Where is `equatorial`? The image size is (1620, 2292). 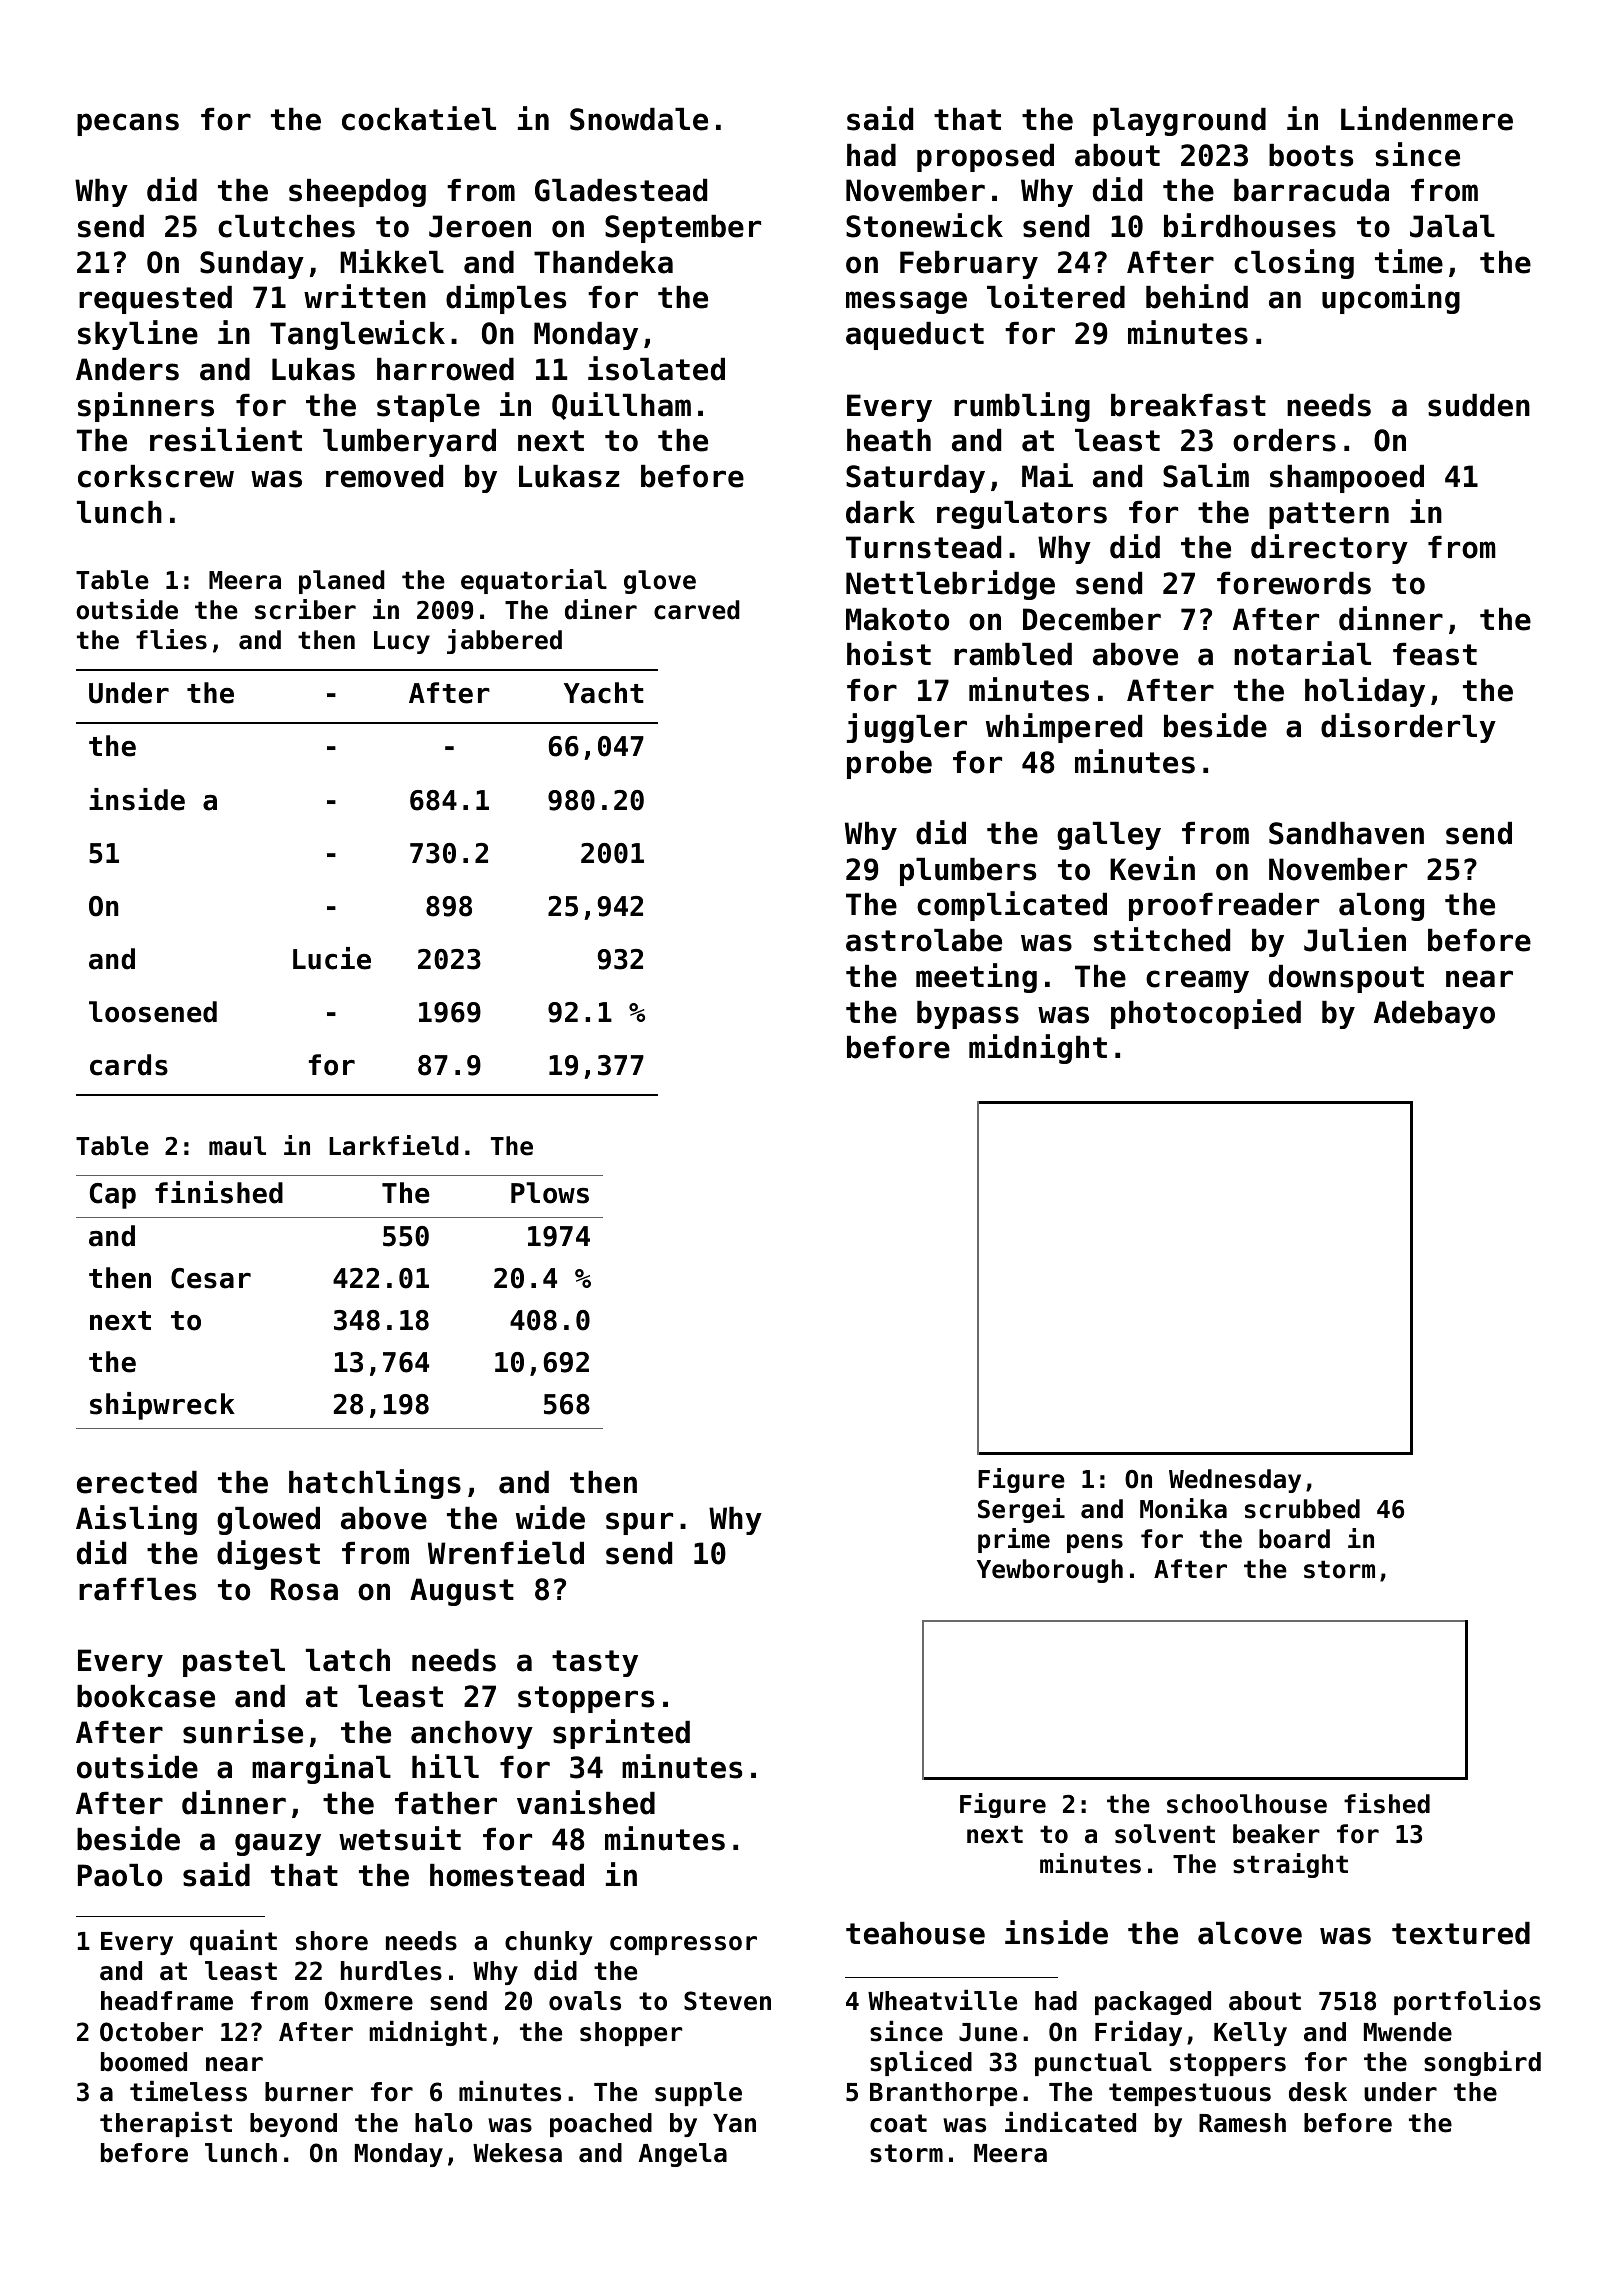 equatorial is located at coordinates (534, 581).
